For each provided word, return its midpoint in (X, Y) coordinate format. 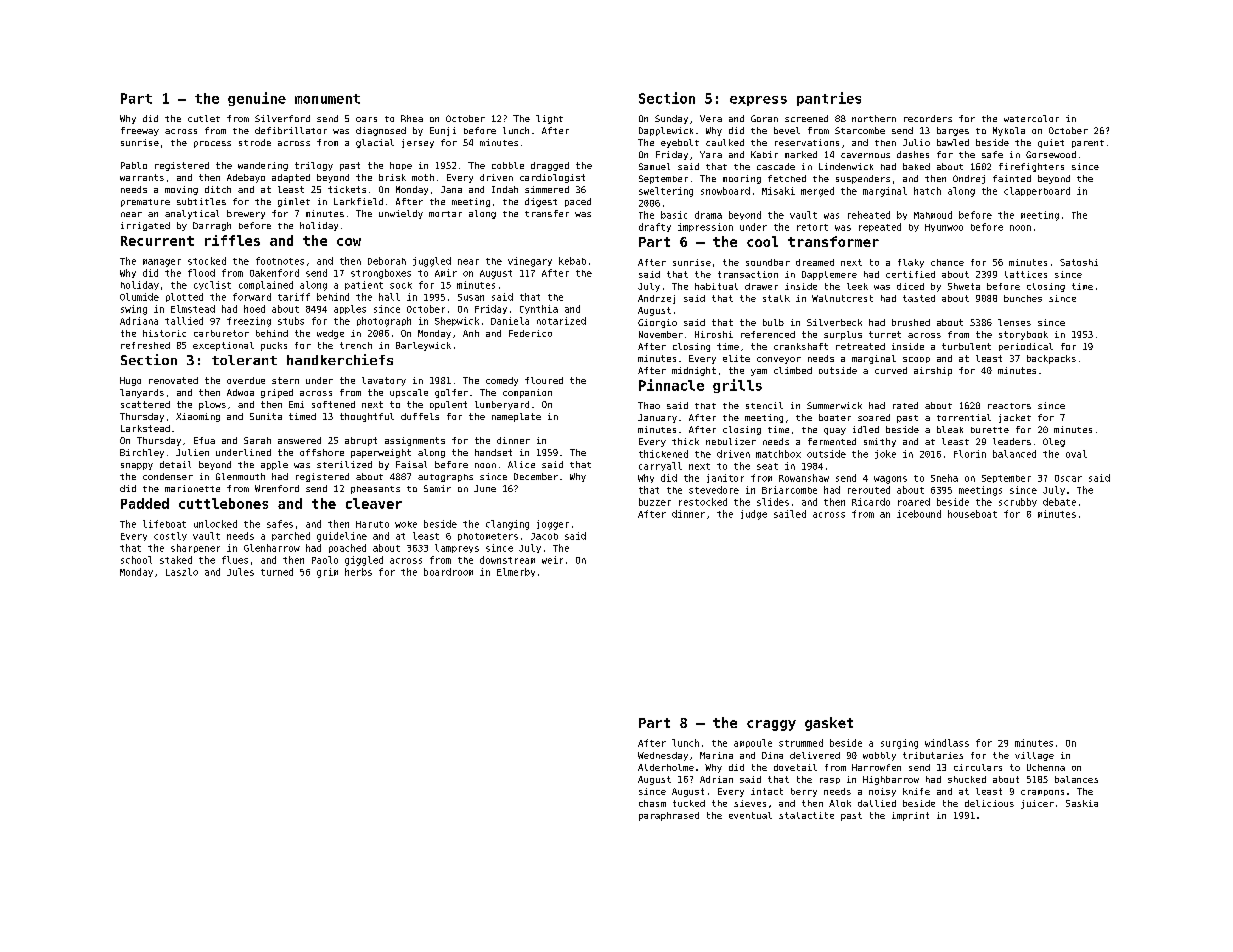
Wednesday (663, 756)
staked (176, 560)
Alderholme (666, 767)
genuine (257, 99)
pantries (829, 99)
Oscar (1068, 478)
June (485, 488)
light (549, 119)
